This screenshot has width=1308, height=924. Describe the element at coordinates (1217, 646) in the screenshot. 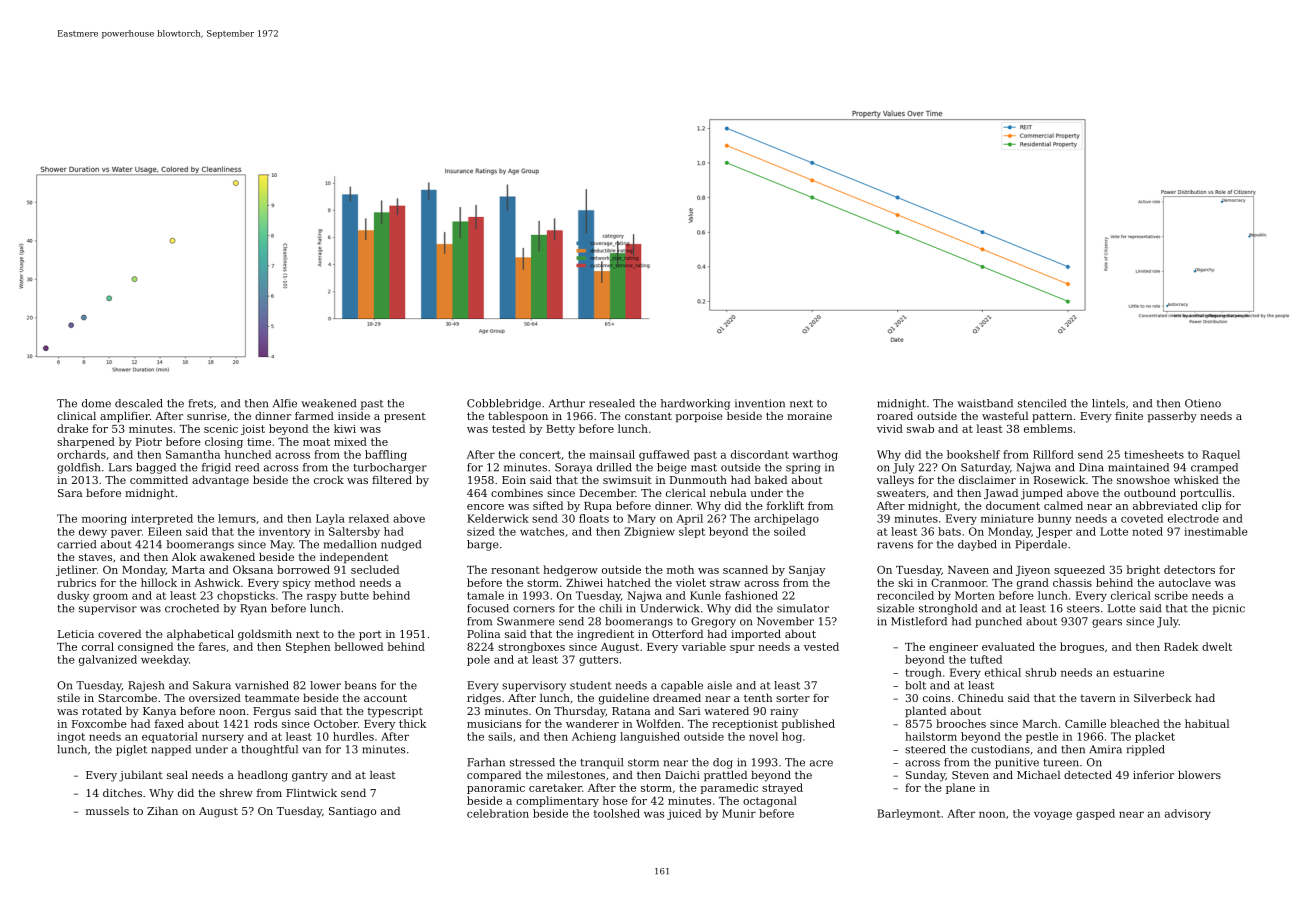

I see `dwelt` at that location.
